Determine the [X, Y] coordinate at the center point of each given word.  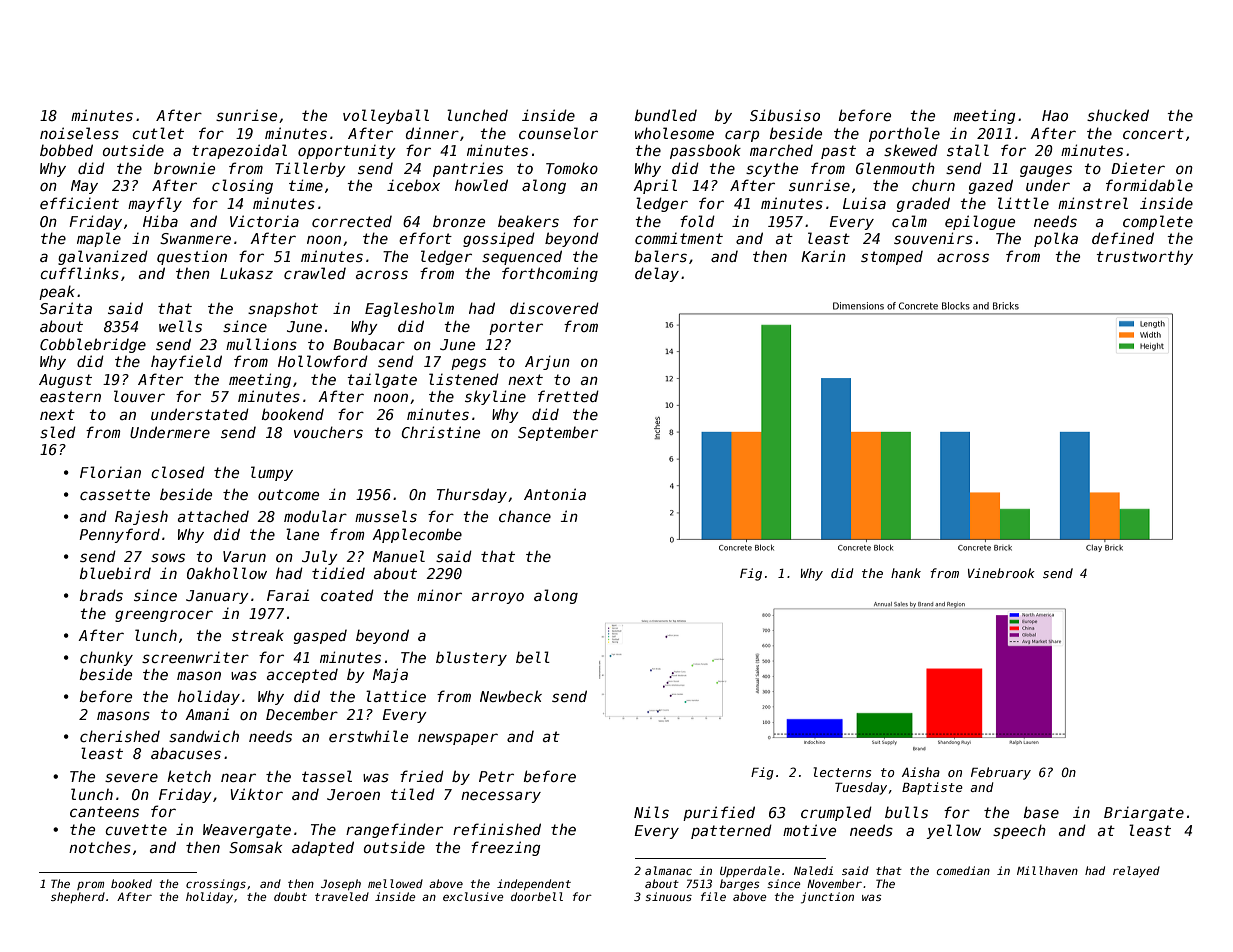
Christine [440, 432]
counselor [558, 133]
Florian [110, 472]
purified [719, 813]
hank [906, 573]
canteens [104, 811]
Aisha [921, 772]
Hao [1055, 115]
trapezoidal [239, 151]
